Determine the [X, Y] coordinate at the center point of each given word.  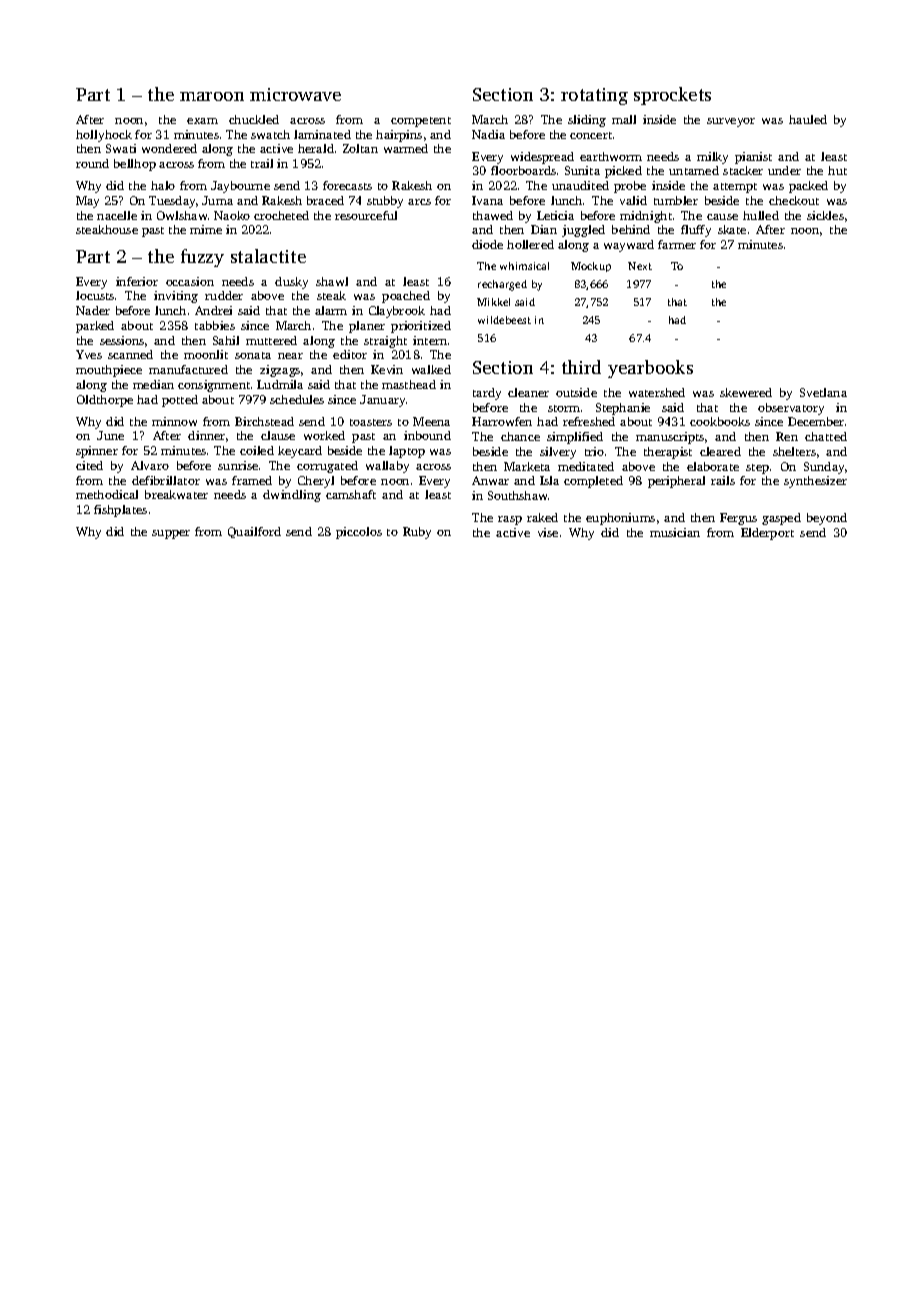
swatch [270, 134]
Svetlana [823, 392]
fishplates [120, 511]
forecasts [347, 185]
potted [180, 401]
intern [430, 340]
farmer [677, 244]
